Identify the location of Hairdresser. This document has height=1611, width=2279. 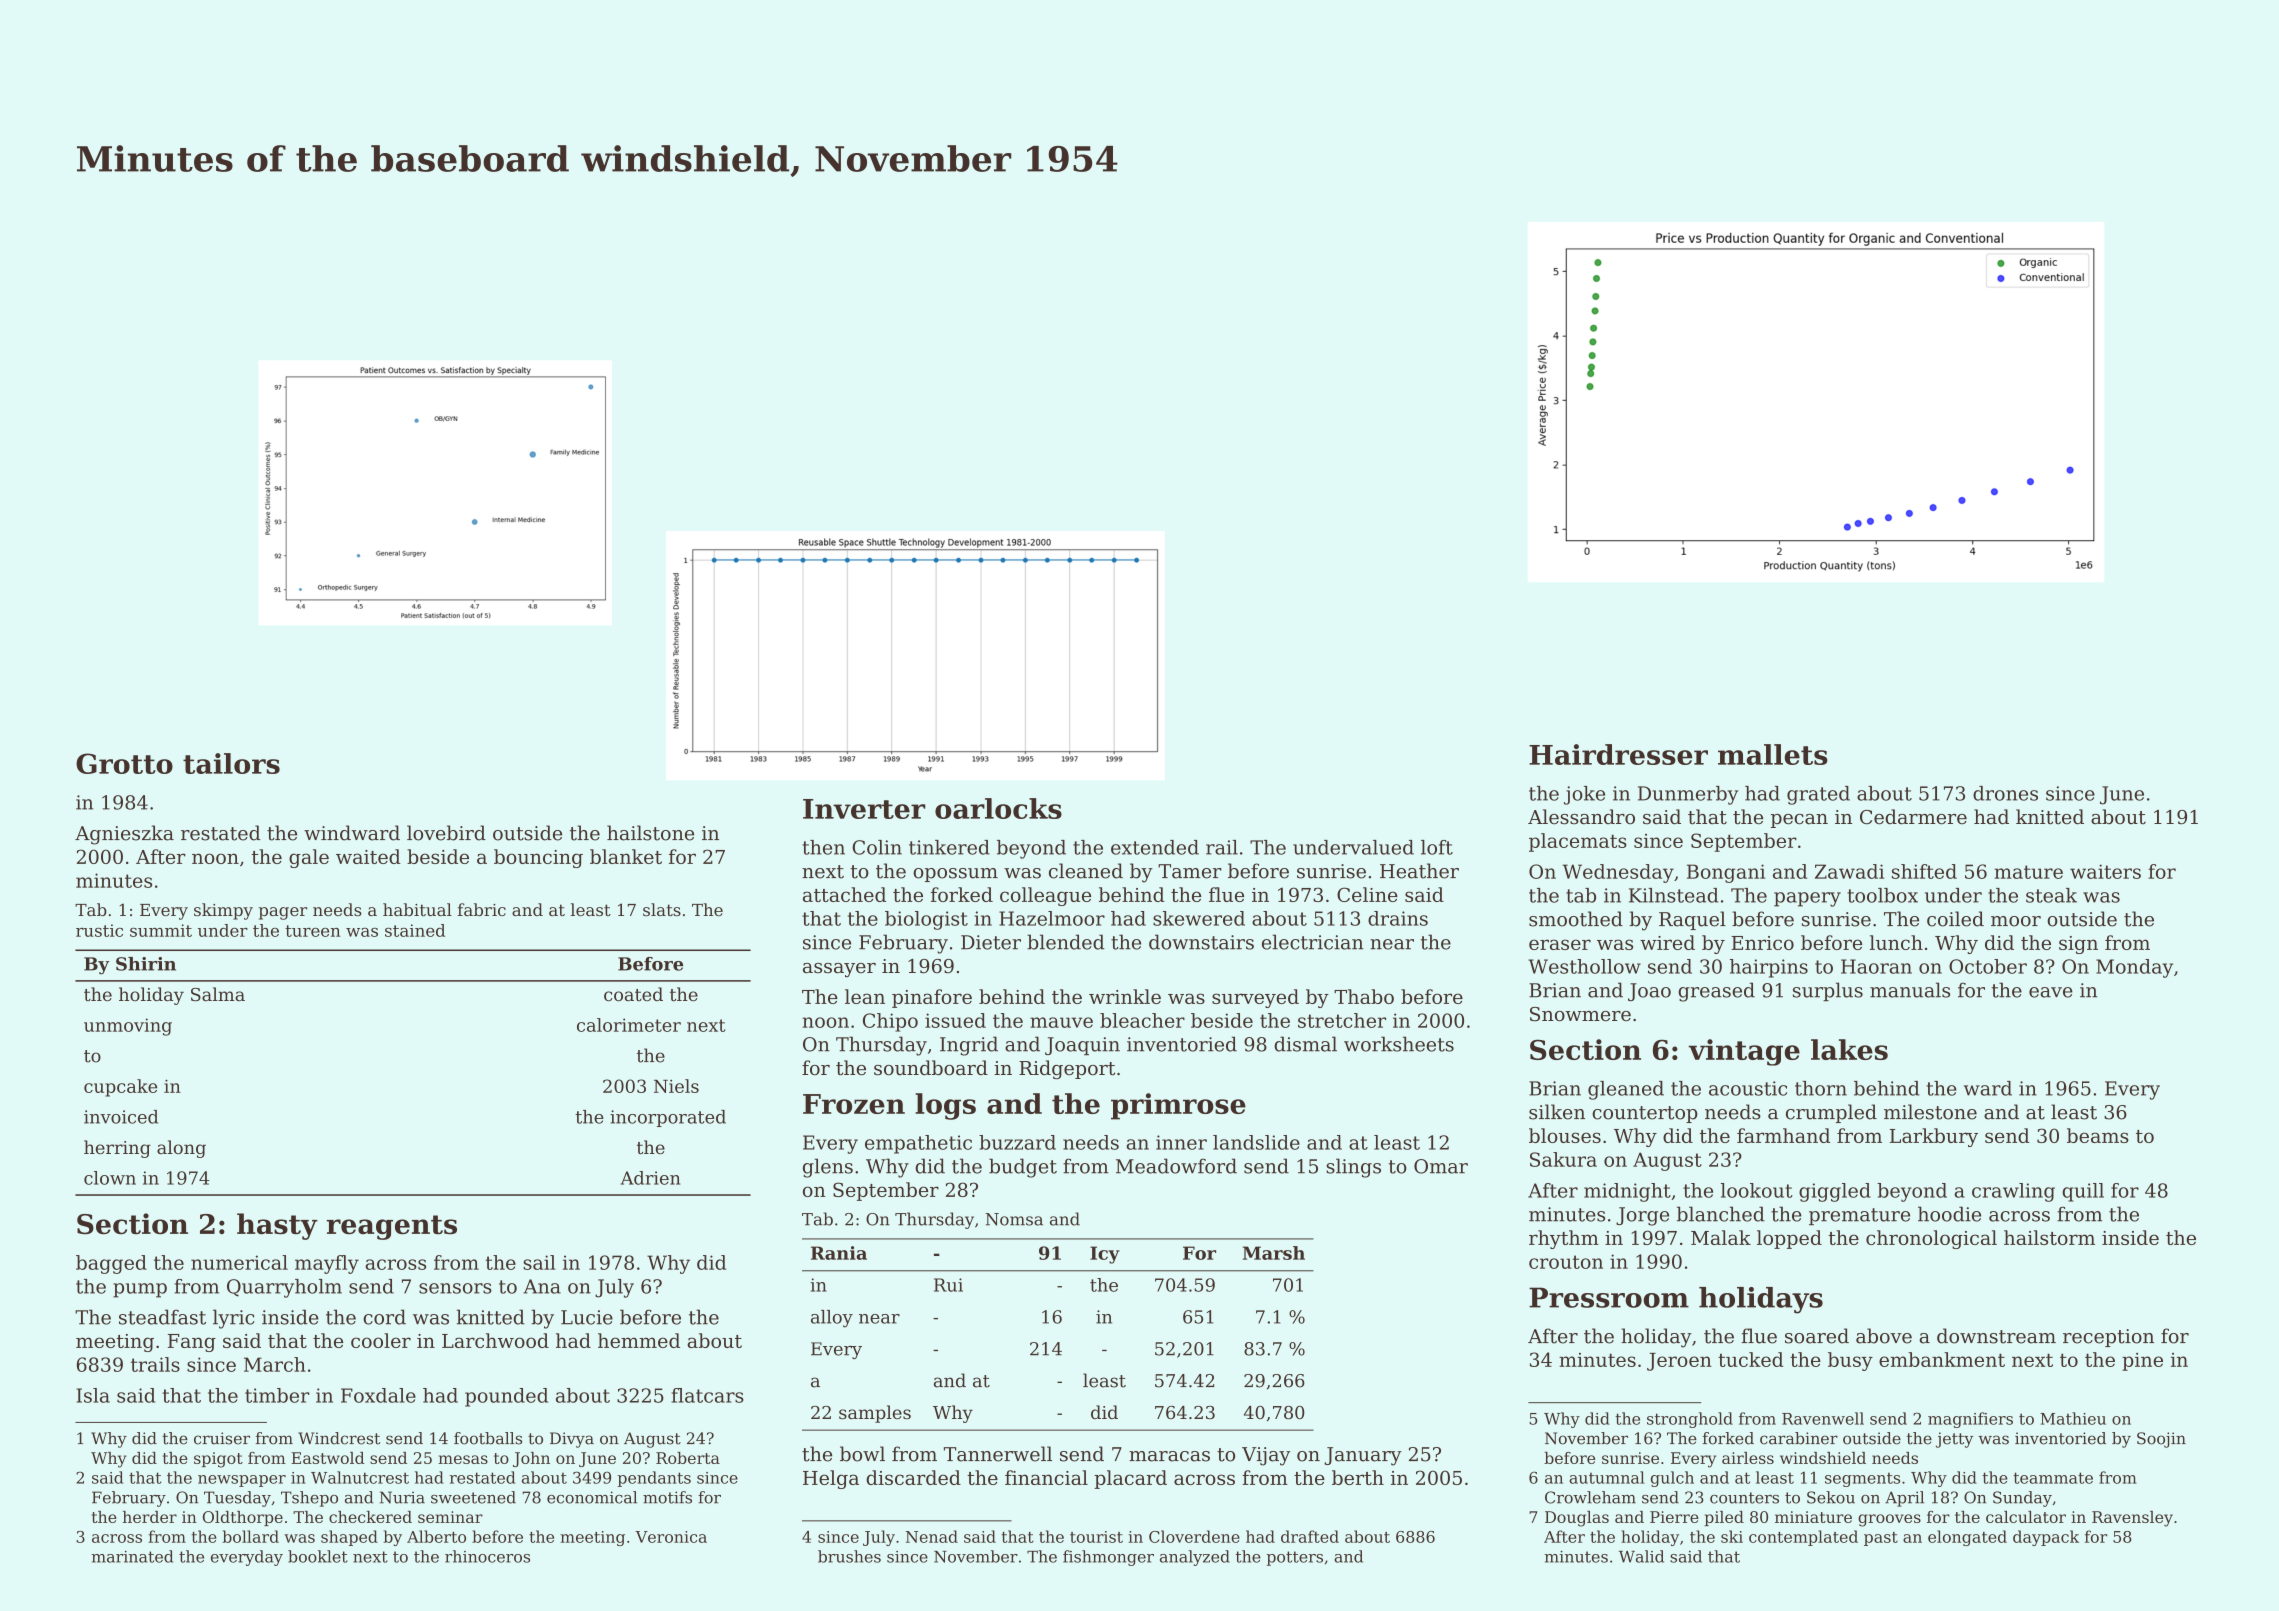
(1618, 754).
